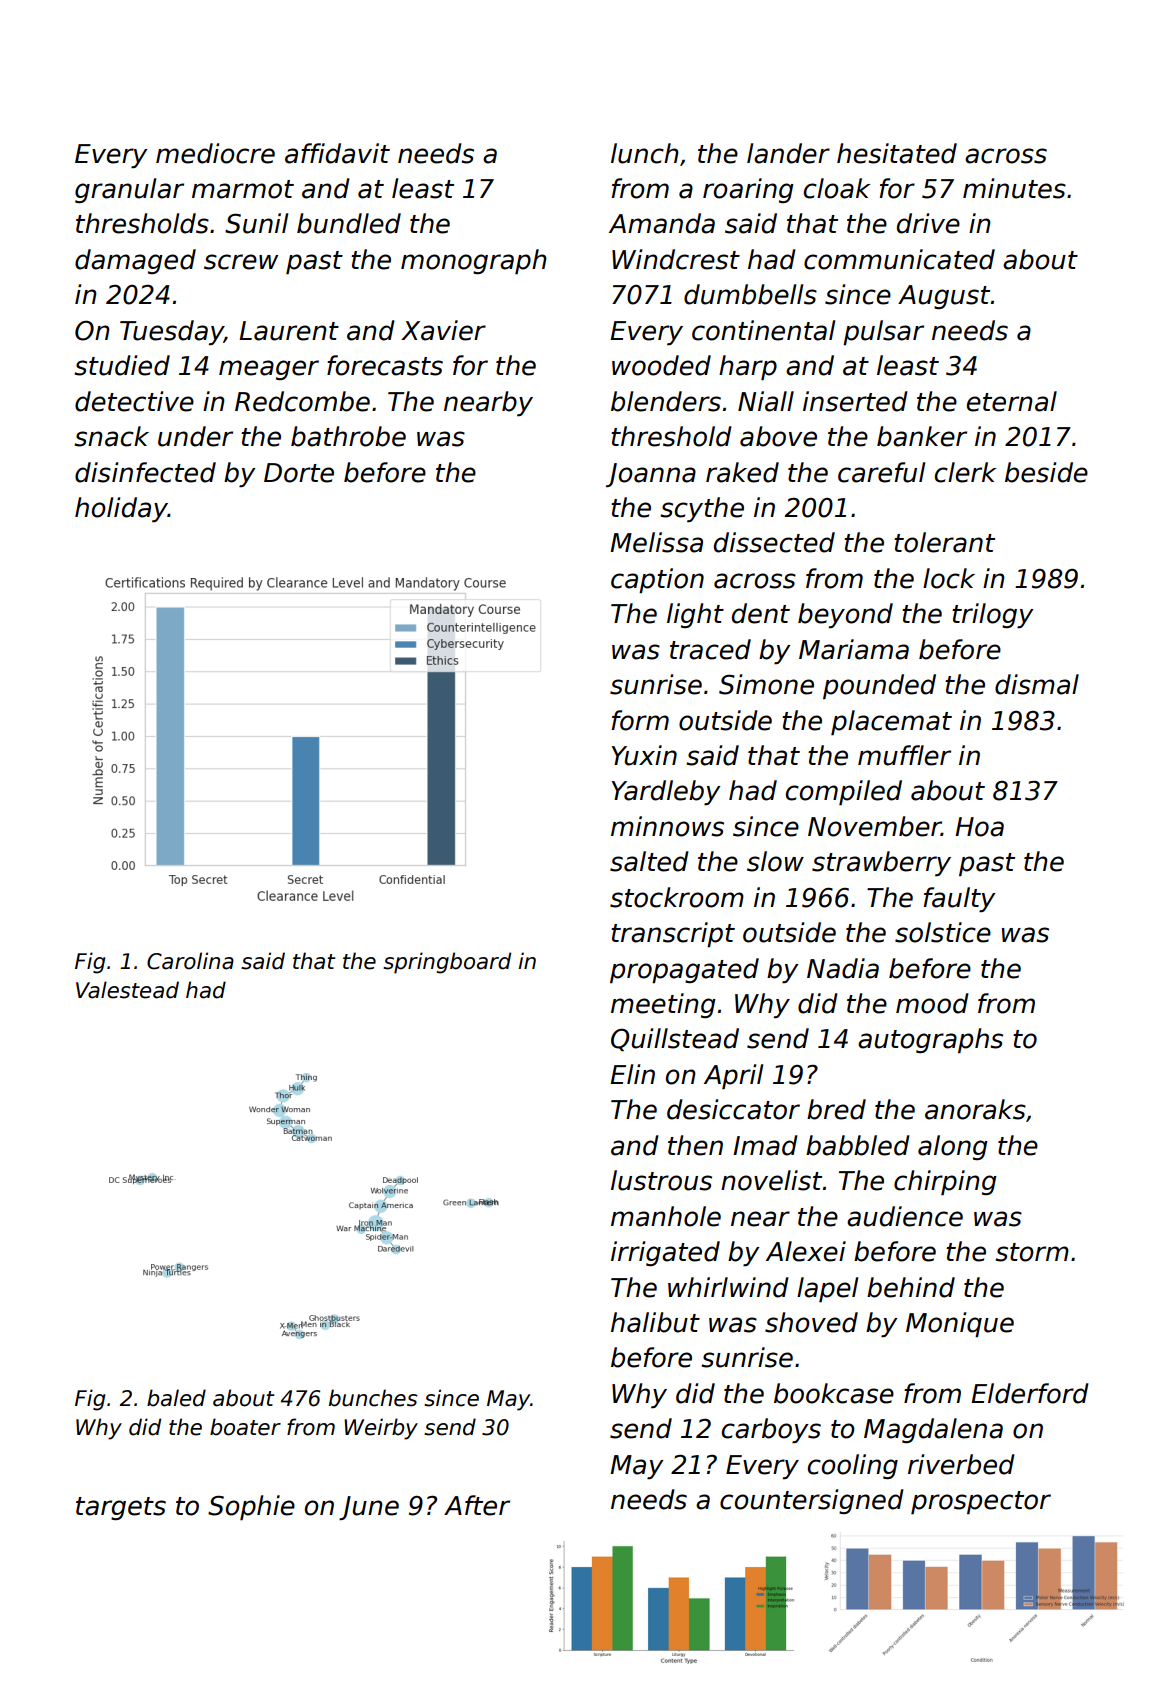 This screenshot has height=1688, width=1165. Describe the element at coordinates (645, 153) in the screenshot. I see `lunch` at that location.
